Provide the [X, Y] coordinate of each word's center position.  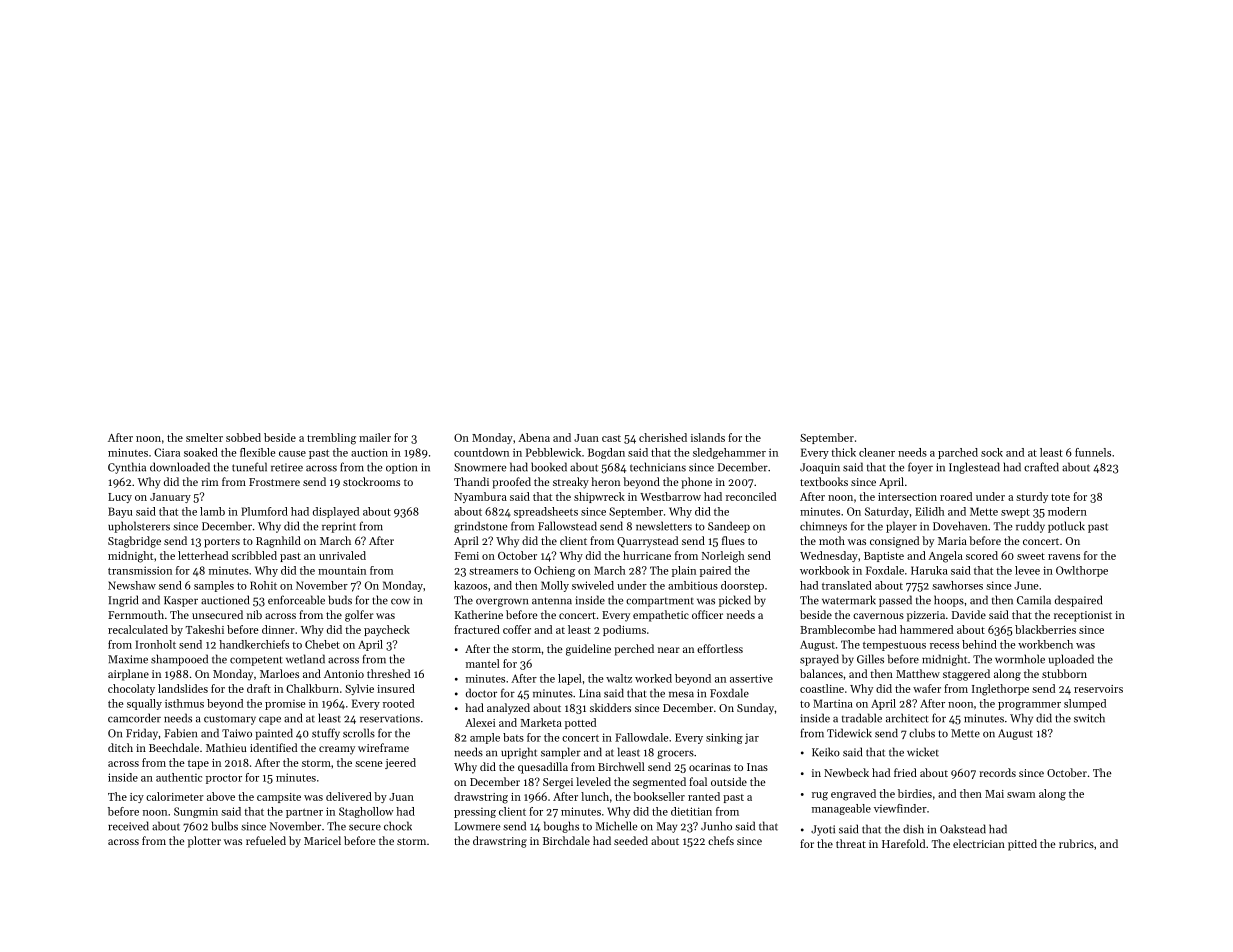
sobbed [243, 437]
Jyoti [823, 830]
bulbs [224, 826]
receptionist [1083, 616]
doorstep [742, 586]
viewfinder [900, 808]
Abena [534, 437]
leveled [593, 781]
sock [992, 452]
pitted [1022, 845]
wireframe [383, 747]
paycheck [387, 630]
